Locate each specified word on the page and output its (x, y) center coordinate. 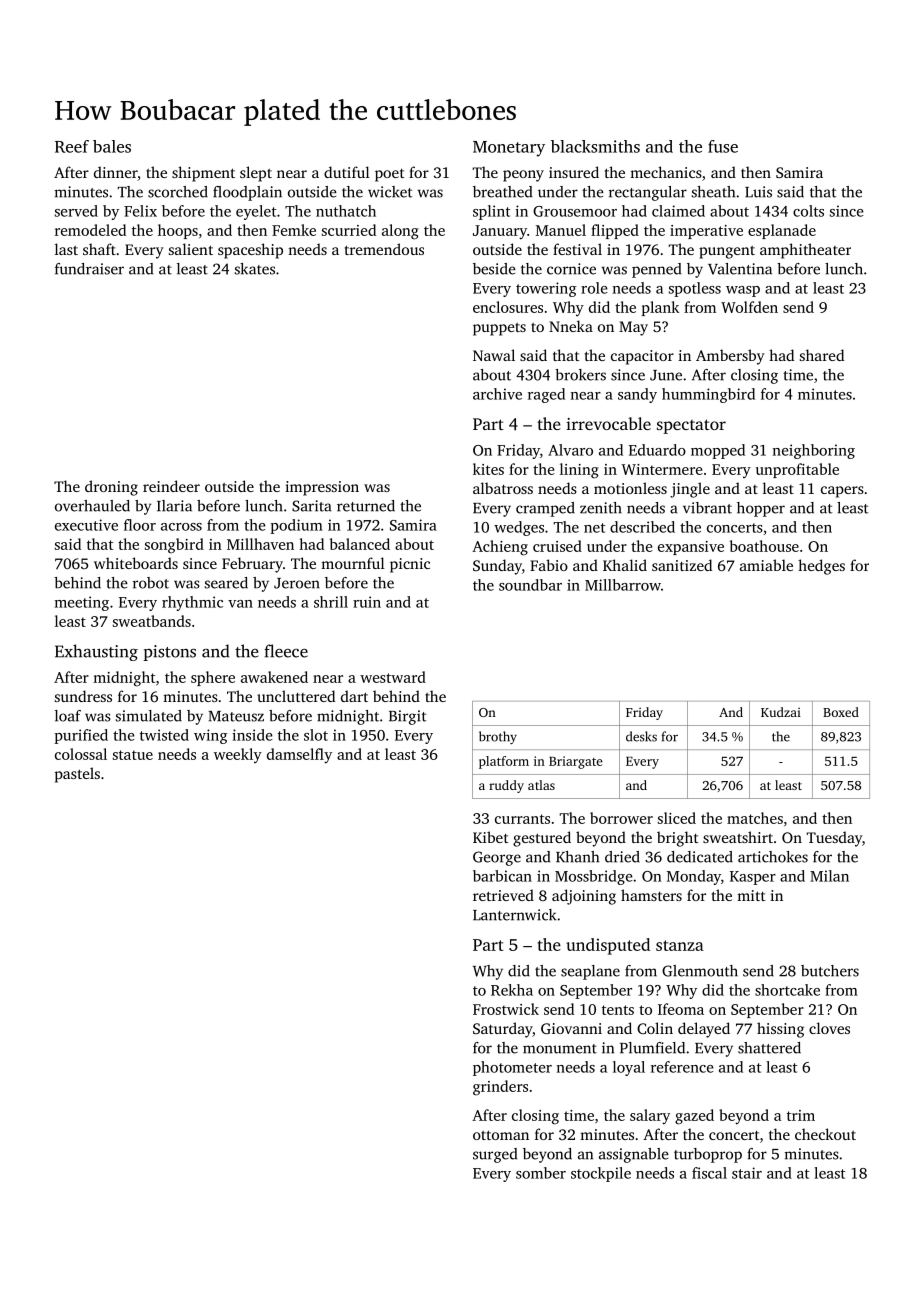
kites (488, 469)
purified (81, 736)
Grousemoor (575, 211)
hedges (821, 567)
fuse (723, 146)
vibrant (707, 508)
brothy (498, 737)
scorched (178, 192)
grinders (500, 1088)
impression (322, 488)
